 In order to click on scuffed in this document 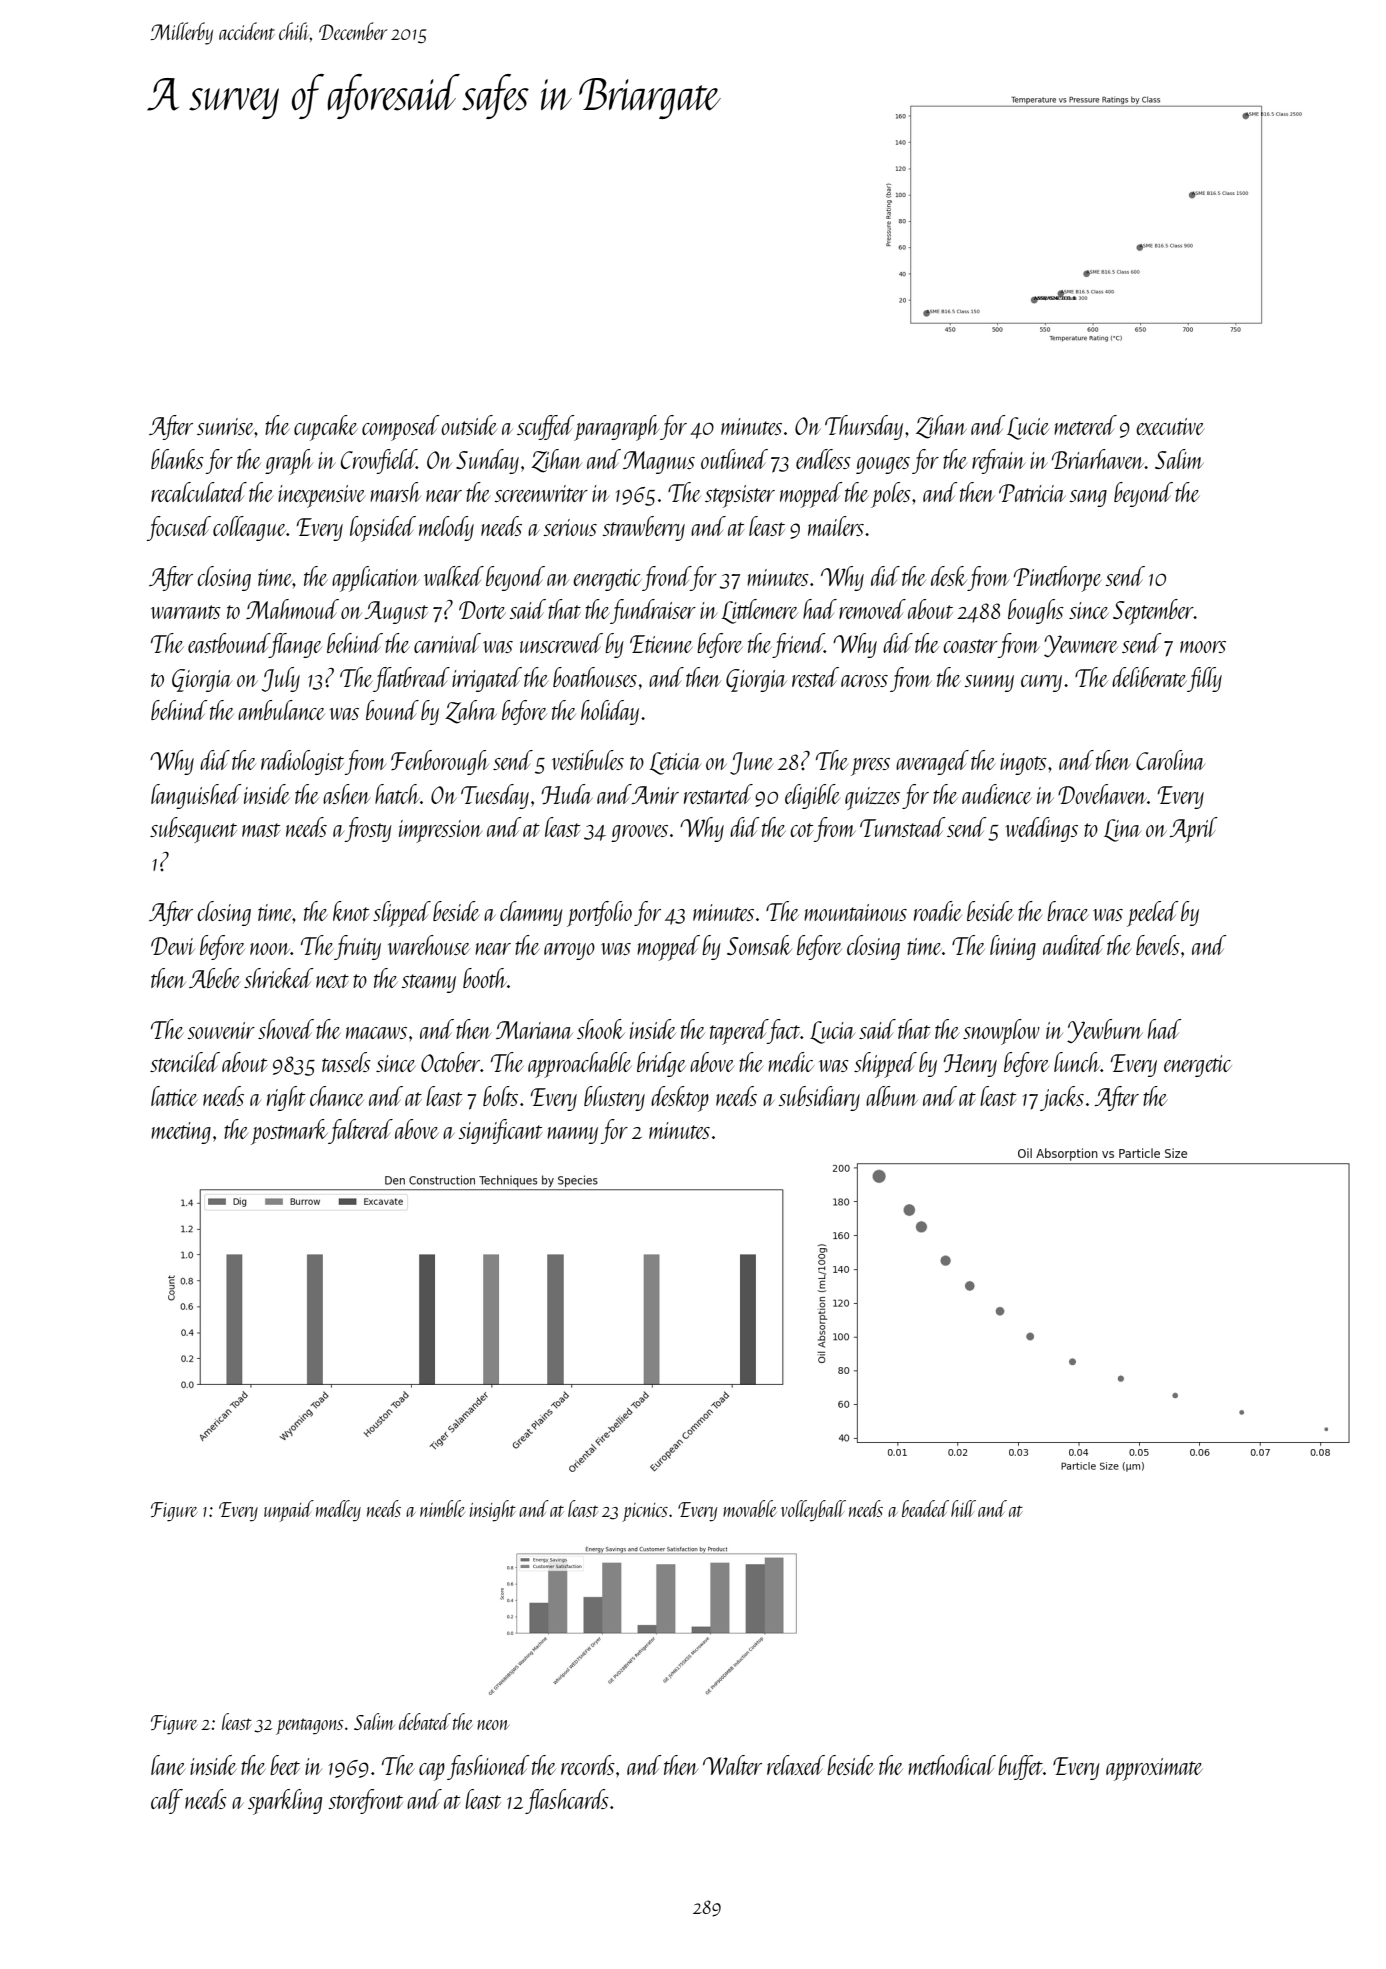, I will do `click(545, 427)`.
